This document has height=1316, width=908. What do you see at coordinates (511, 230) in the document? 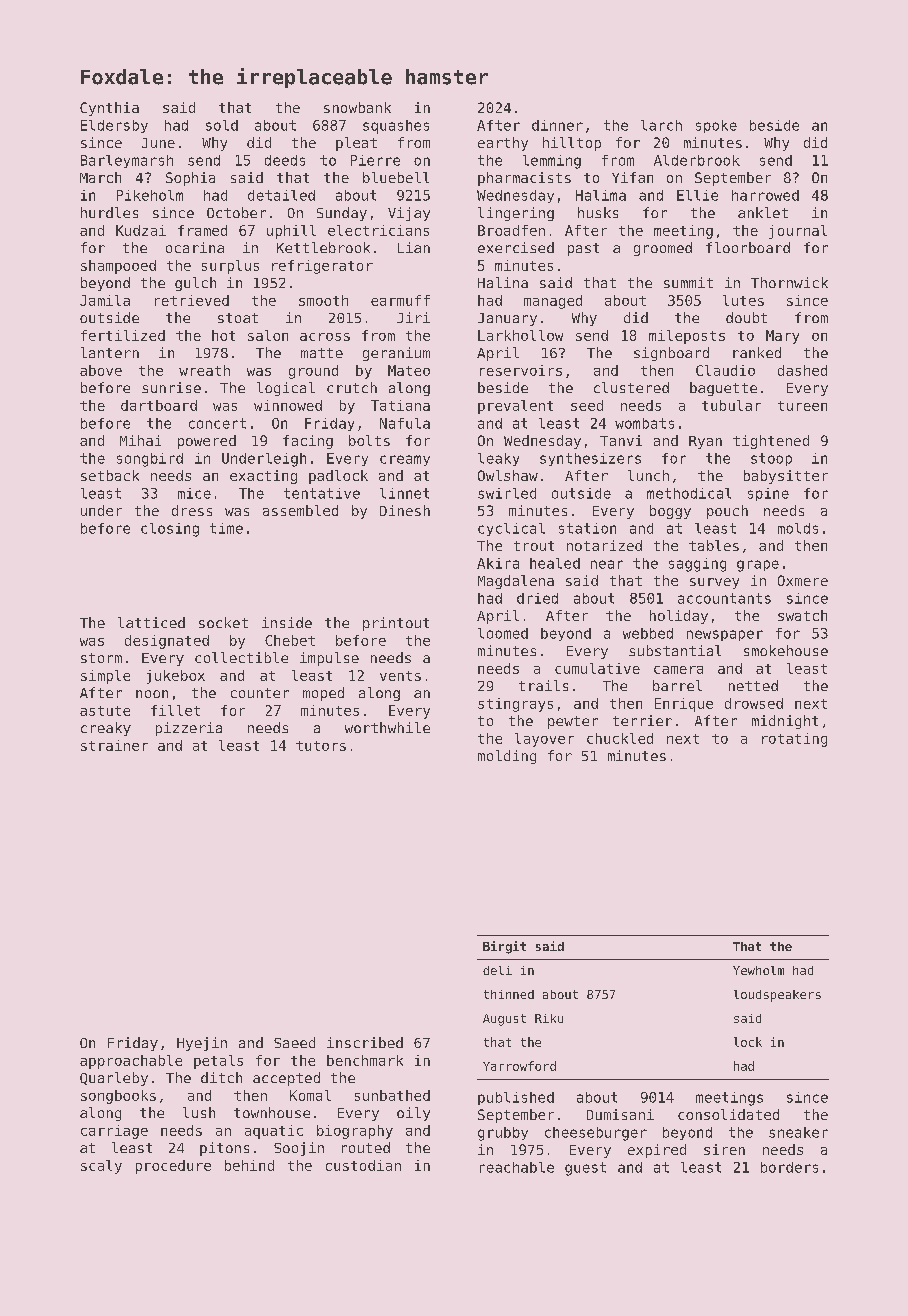
I see `Broadfen` at bounding box center [511, 230].
